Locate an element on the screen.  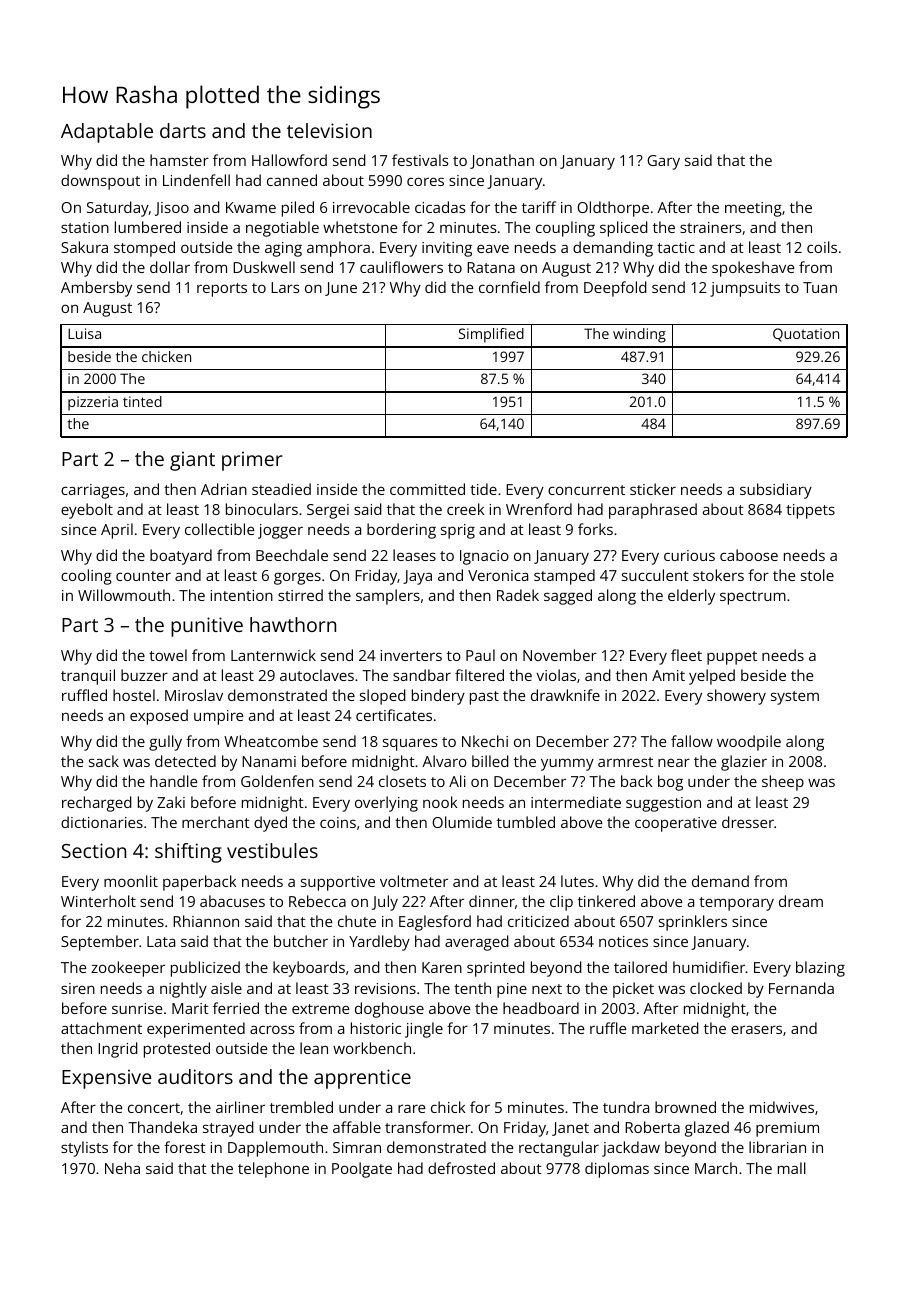
Adaptable is located at coordinates (107, 133).
